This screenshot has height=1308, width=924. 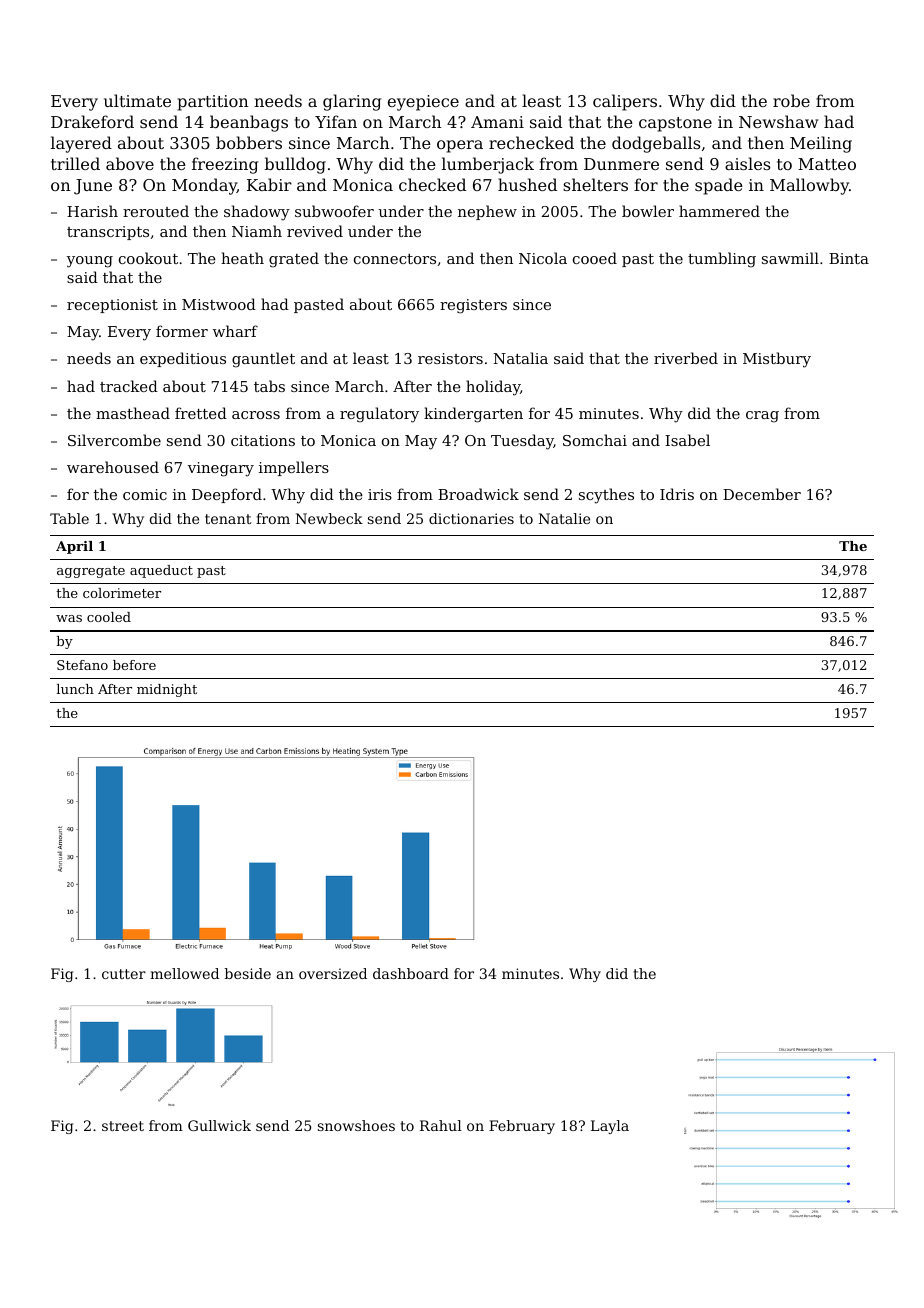 I want to click on Idris, so click(x=677, y=494).
